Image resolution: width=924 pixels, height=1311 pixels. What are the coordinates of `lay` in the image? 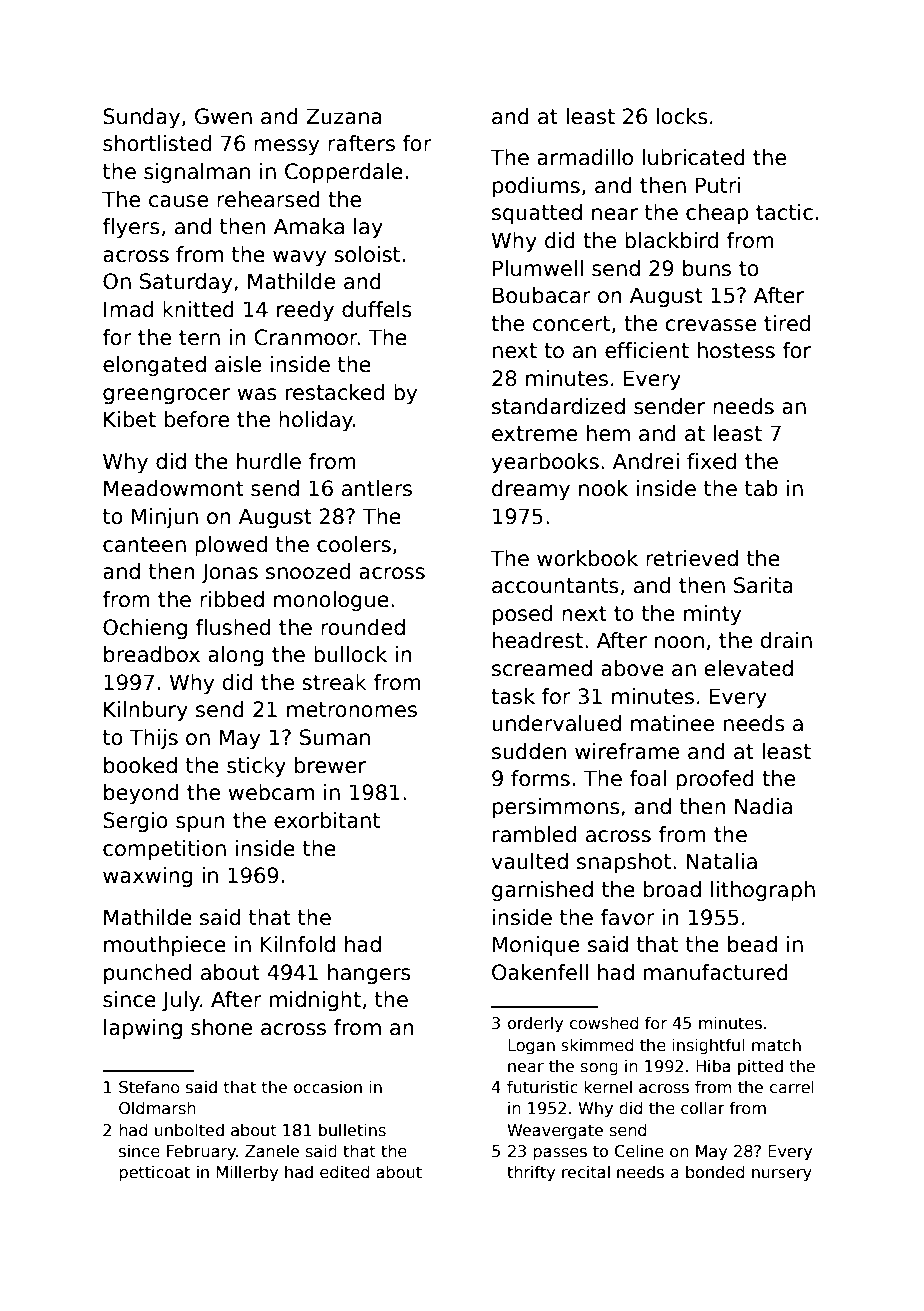 It's located at (368, 228).
